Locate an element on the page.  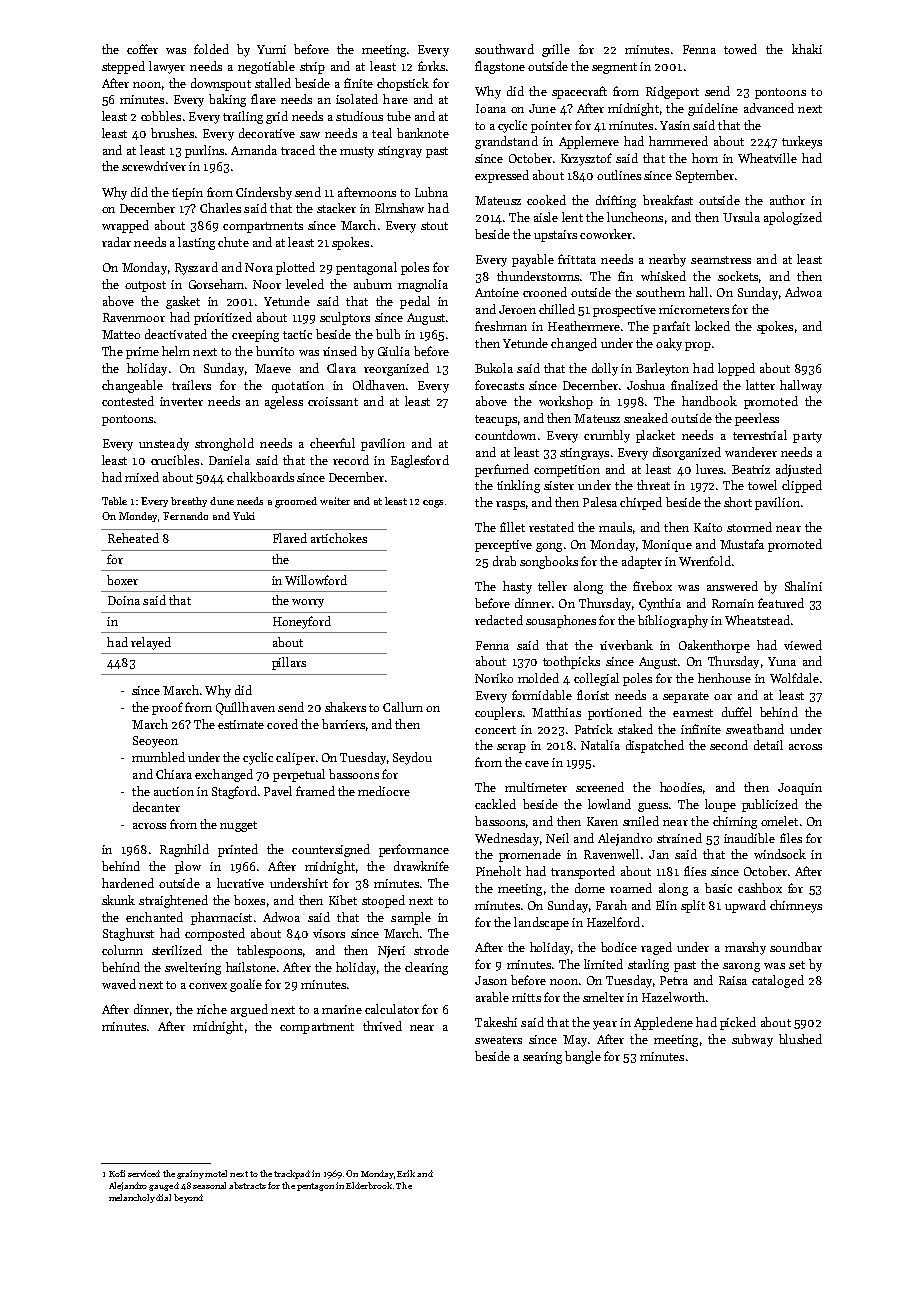
Staghurst is located at coordinates (128, 934).
